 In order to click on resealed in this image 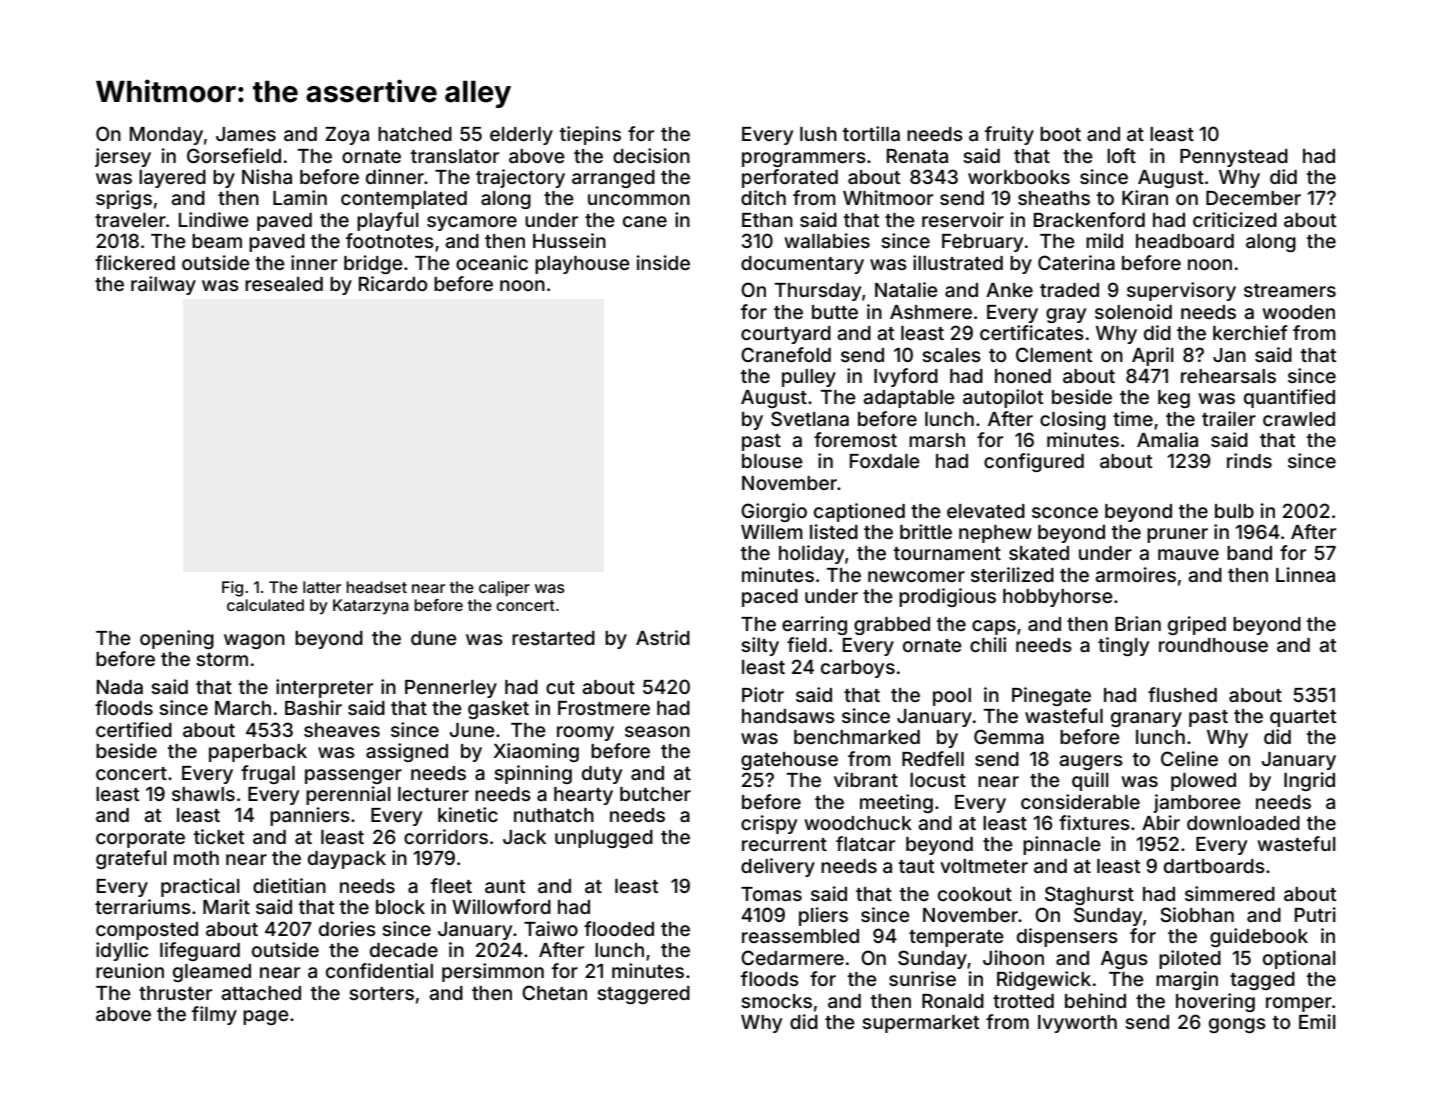, I will do `click(284, 284)`.
